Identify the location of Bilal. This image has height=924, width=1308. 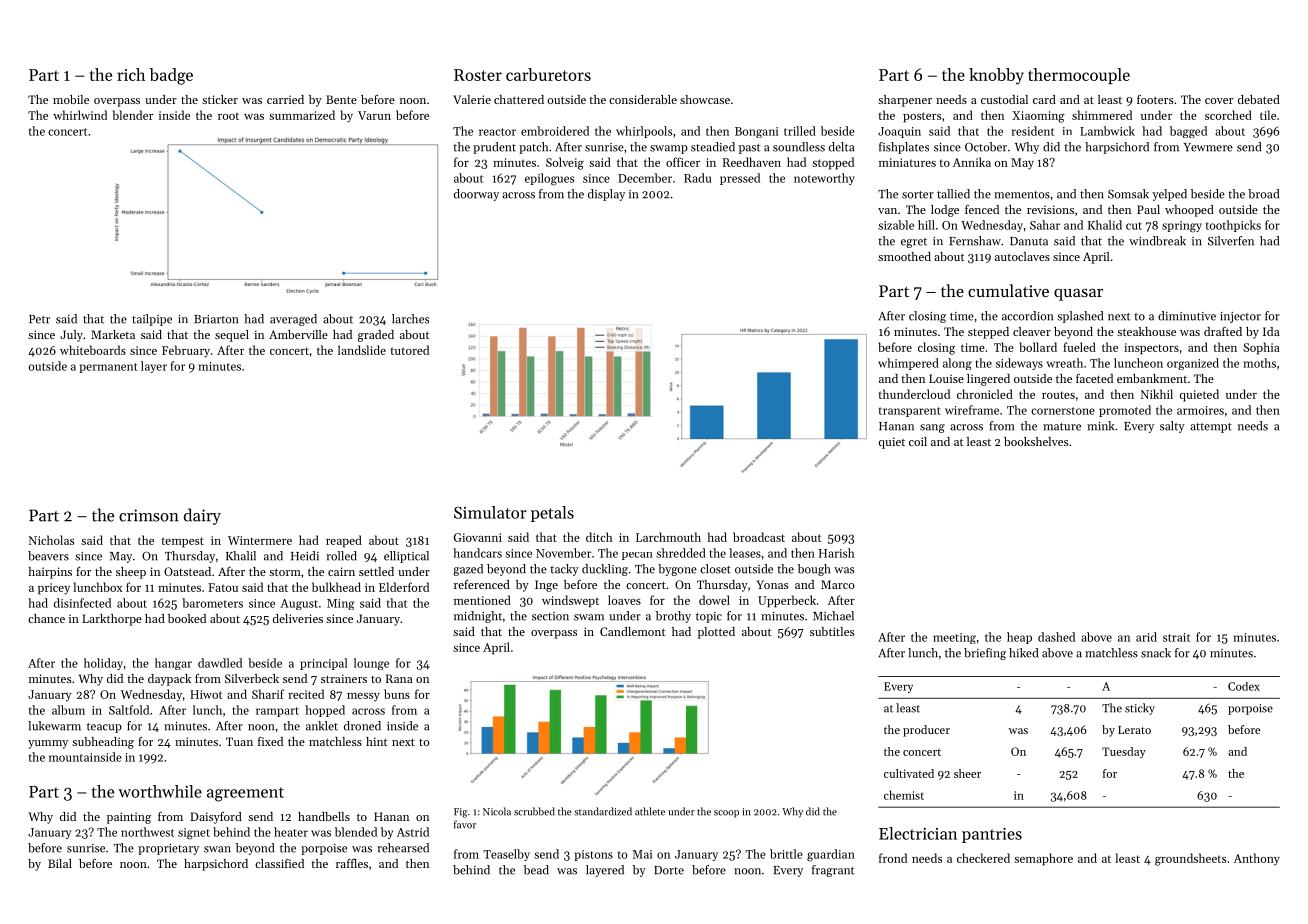
(60, 863).
